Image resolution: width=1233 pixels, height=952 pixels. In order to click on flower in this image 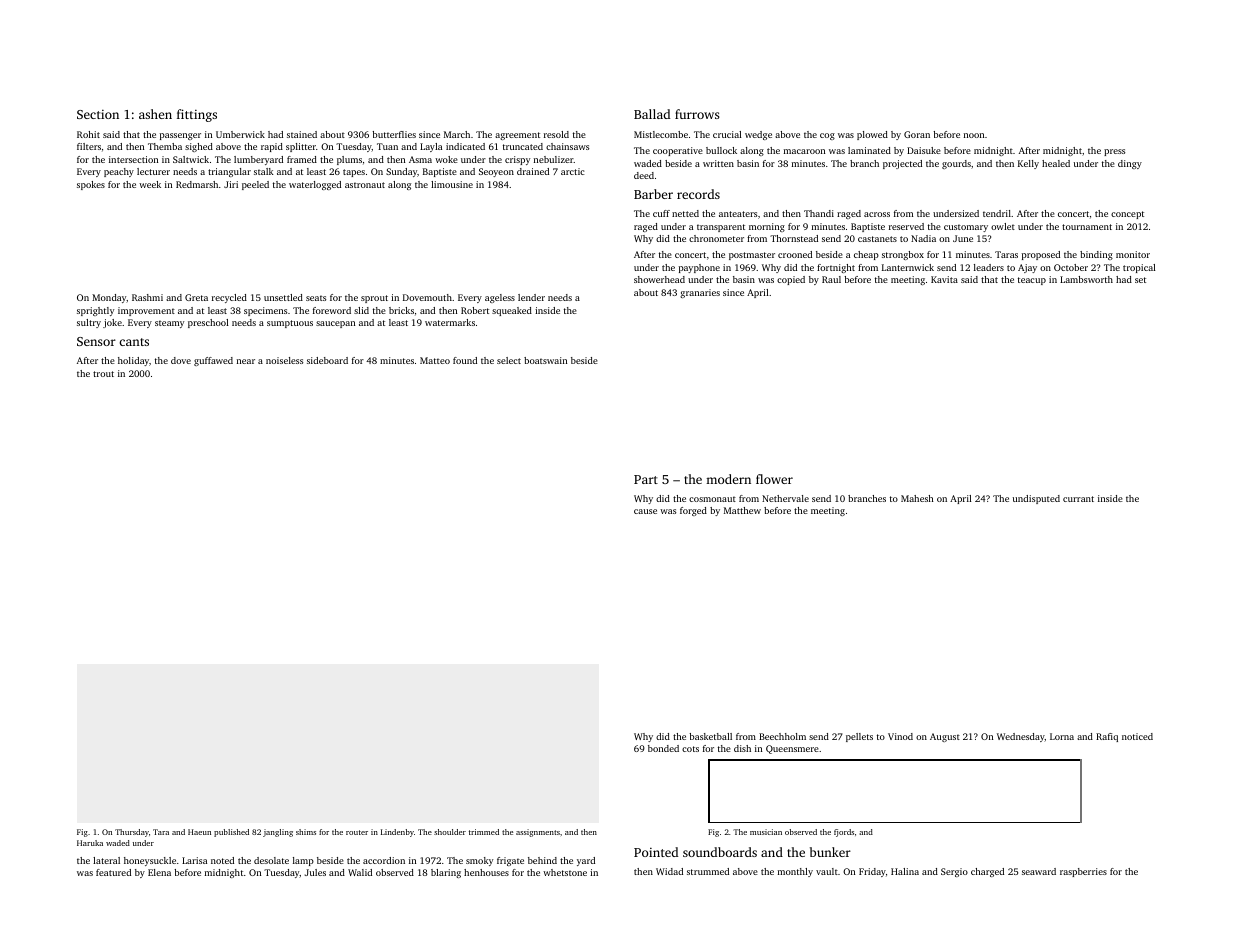, I will do `click(774, 479)`.
